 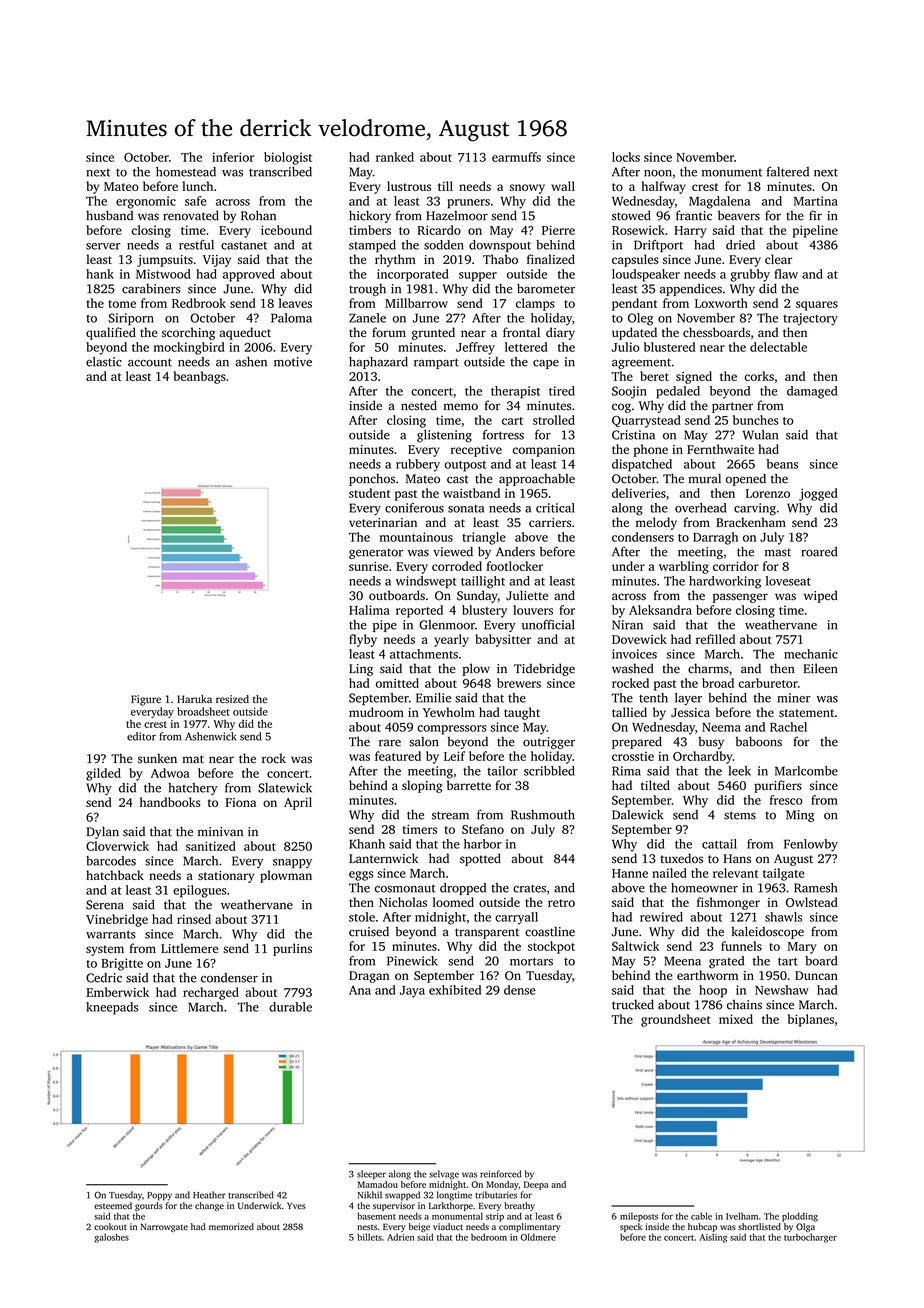 What do you see at coordinates (551, 259) in the document?
I see `finalized` at bounding box center [551, 259].
